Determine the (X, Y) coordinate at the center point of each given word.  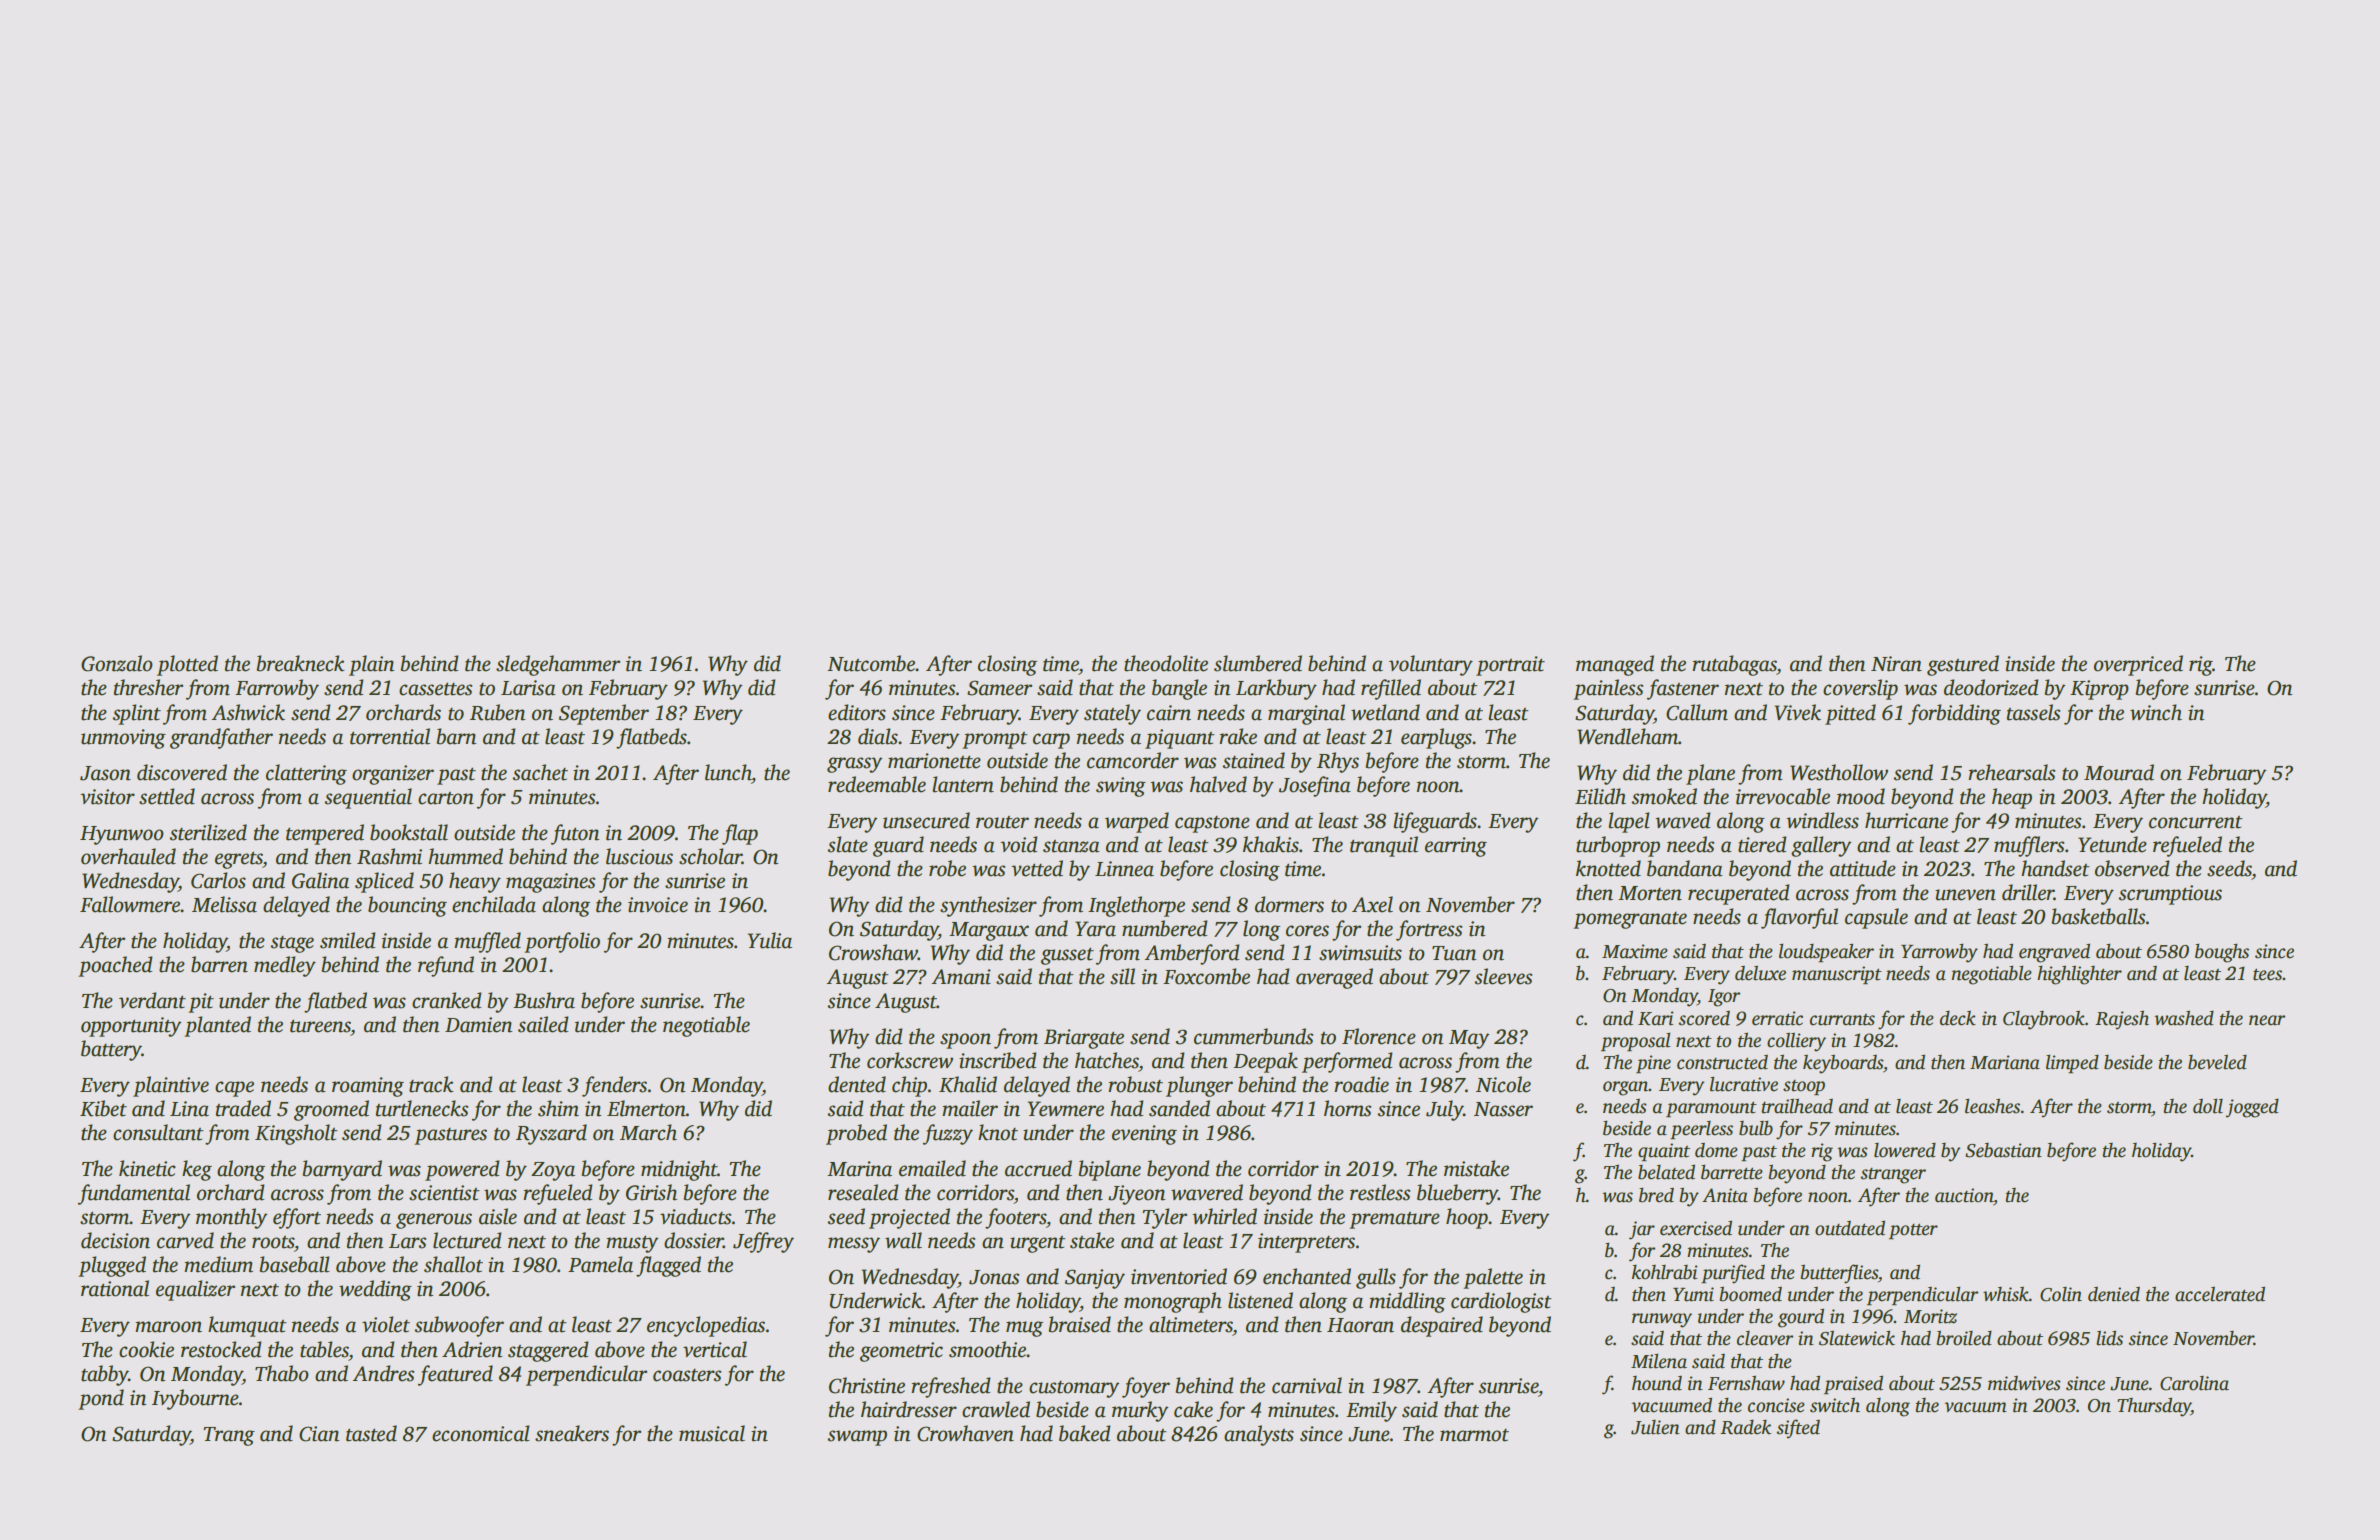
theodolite (1166, 663)
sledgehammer (558, 665)
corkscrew (910, 1060)
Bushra (544, 1000)
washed (2184, 1018)
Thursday (2154, 1407)
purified (1733, 1274)
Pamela (600, 1264)
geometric (901, 1352)
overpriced (2138, 665)
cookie (146, 1349)
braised (1080, 1324)
